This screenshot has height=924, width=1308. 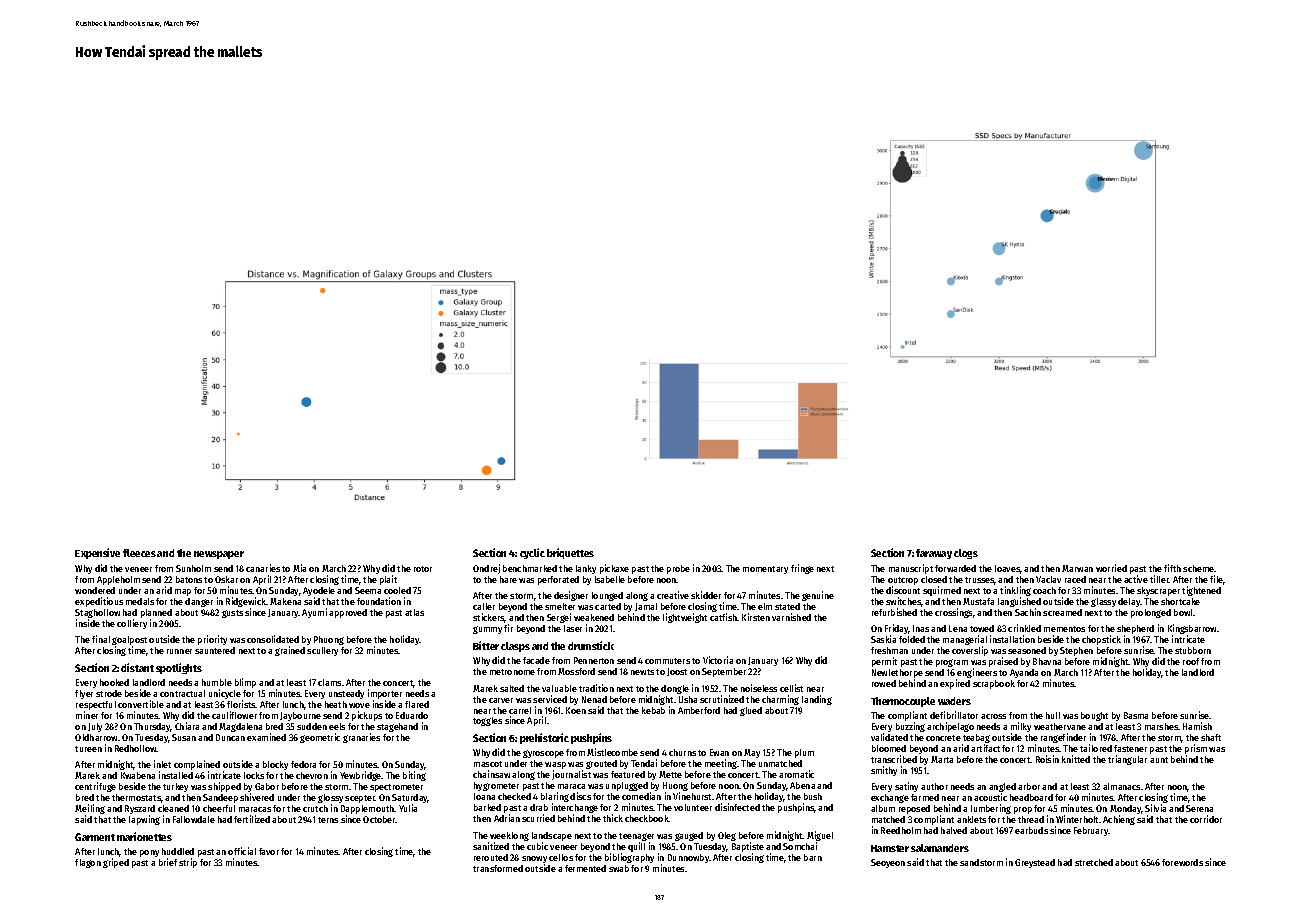 I want to click on installed, so click(x=176, y=775).
